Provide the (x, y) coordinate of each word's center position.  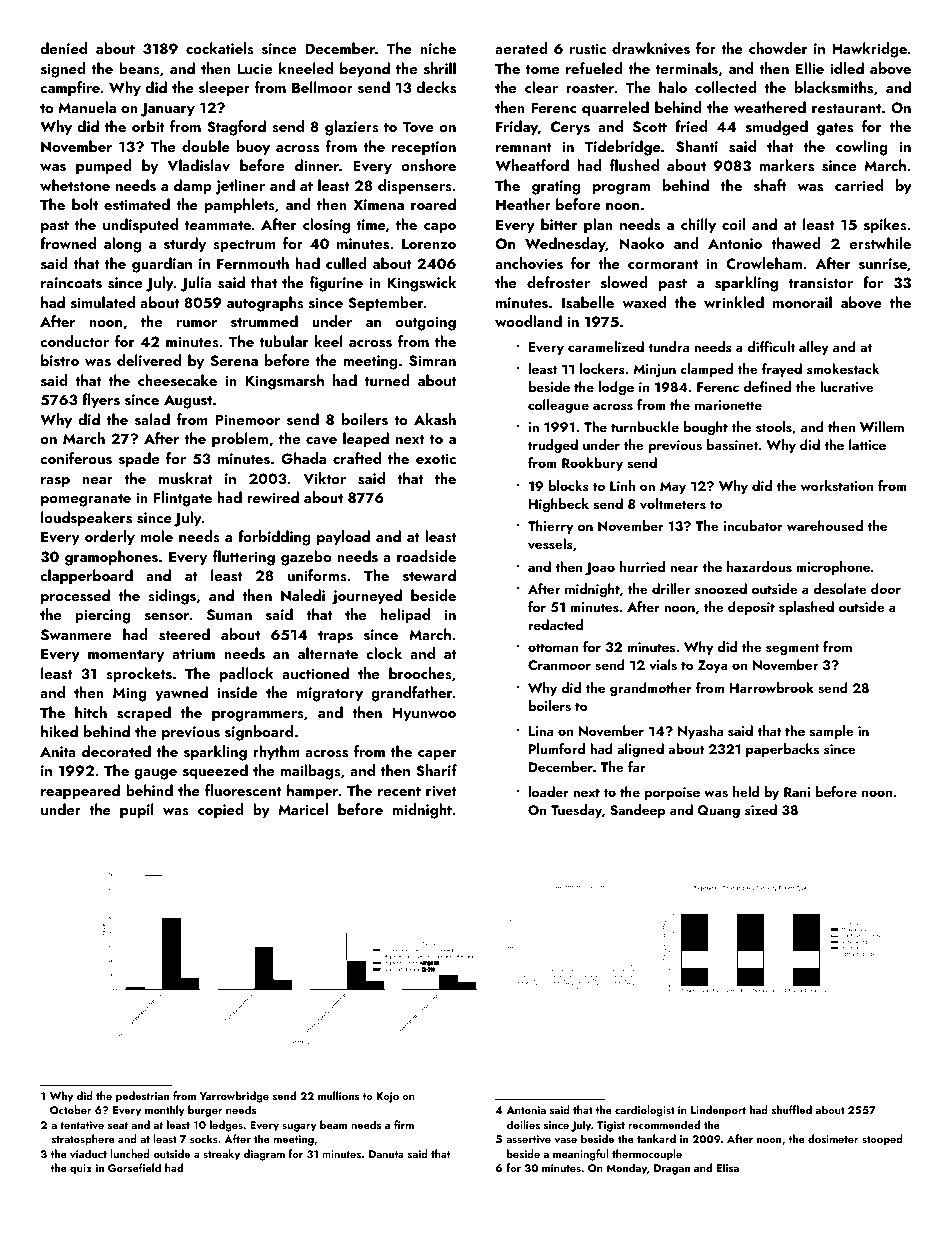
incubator (753, 525)
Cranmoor (559, 665)
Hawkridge (869, 50)
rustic (588, 49)
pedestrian (142, 1097)
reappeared (80, 792)
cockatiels (220, 48)
